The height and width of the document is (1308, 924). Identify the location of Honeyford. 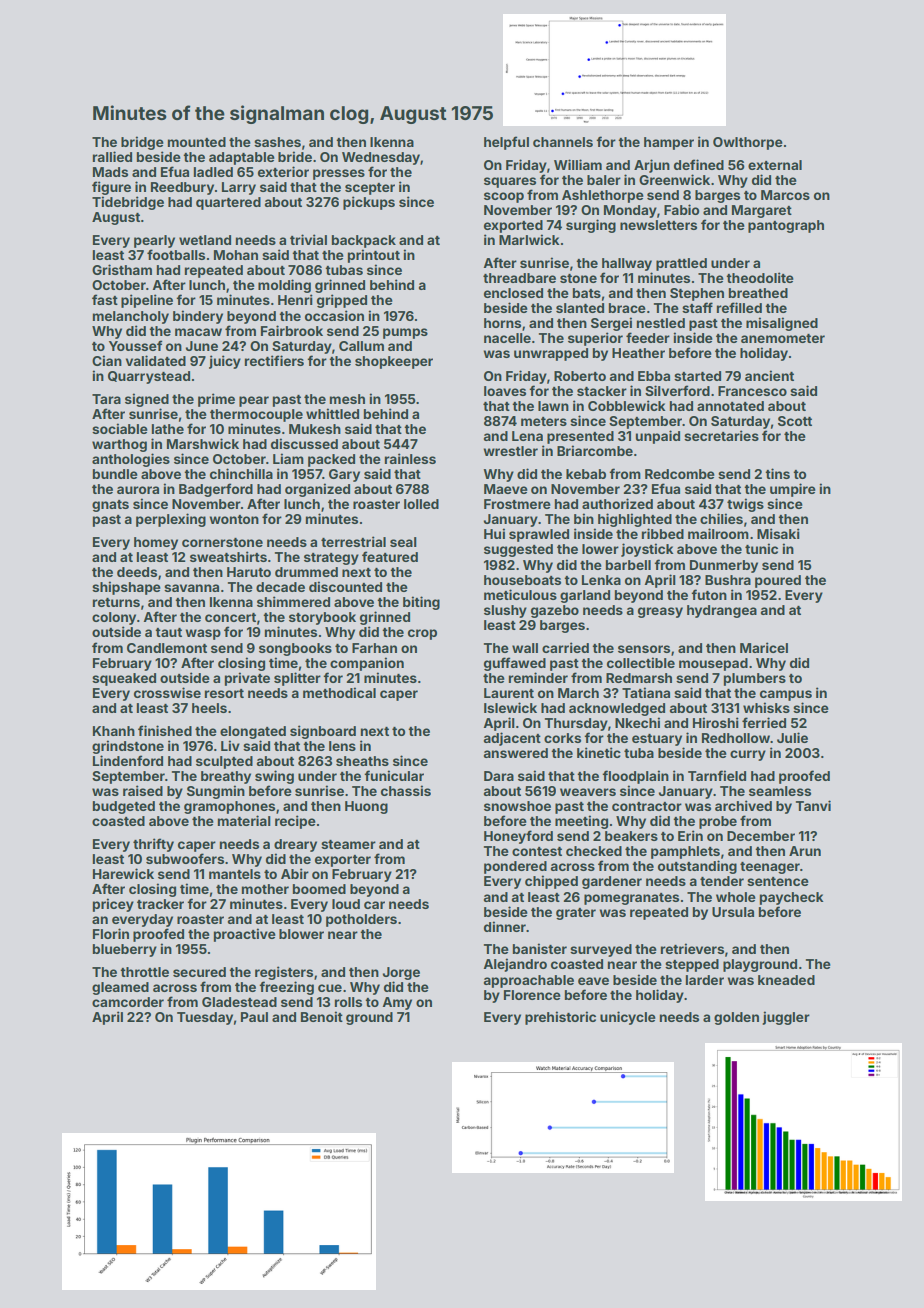
(518, 837).
